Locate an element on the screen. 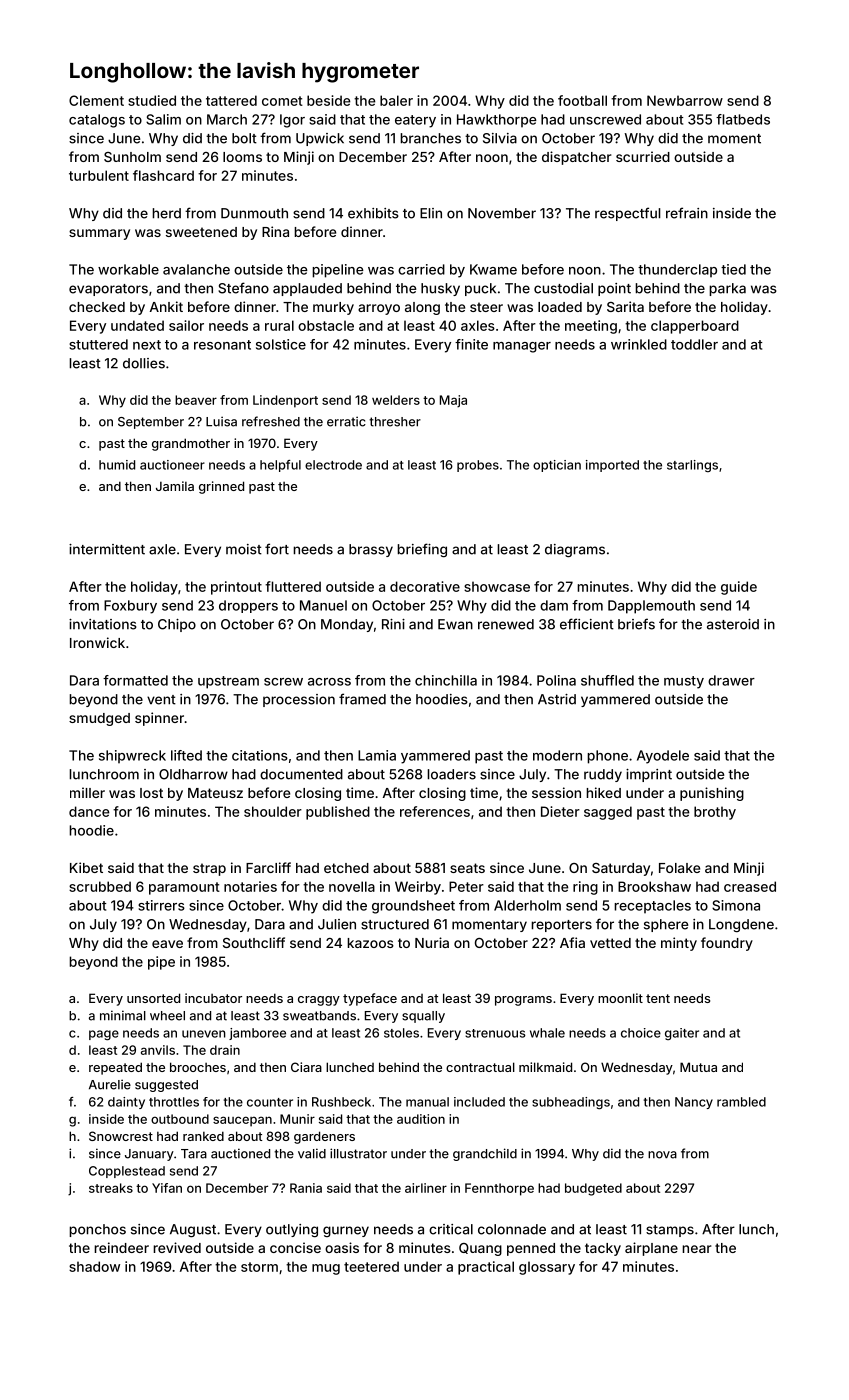  stoles is located at coordinates (401, 1033).
